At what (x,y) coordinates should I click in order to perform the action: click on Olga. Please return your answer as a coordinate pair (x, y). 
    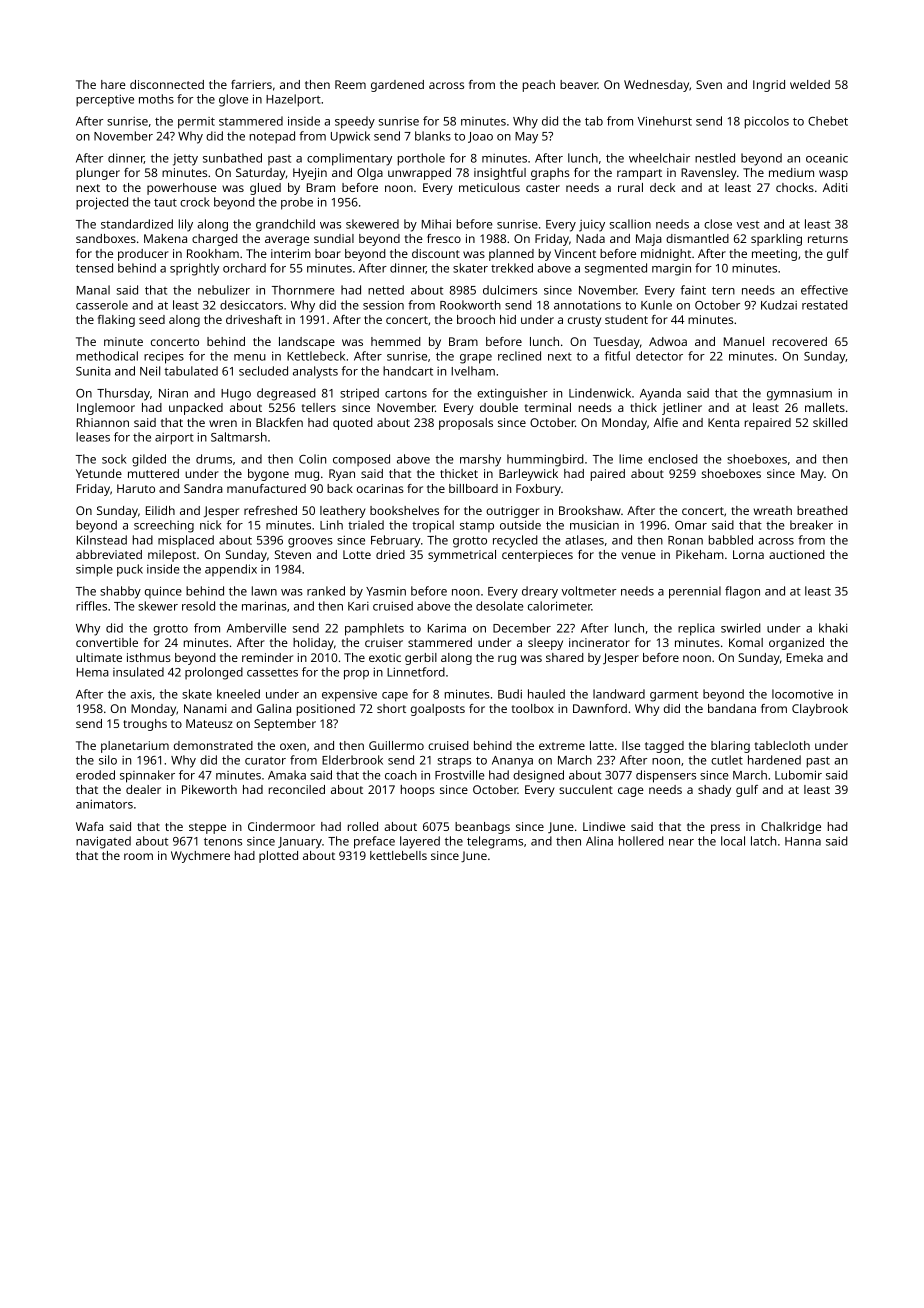
    Looking at the image, I should click on (370, 174).
